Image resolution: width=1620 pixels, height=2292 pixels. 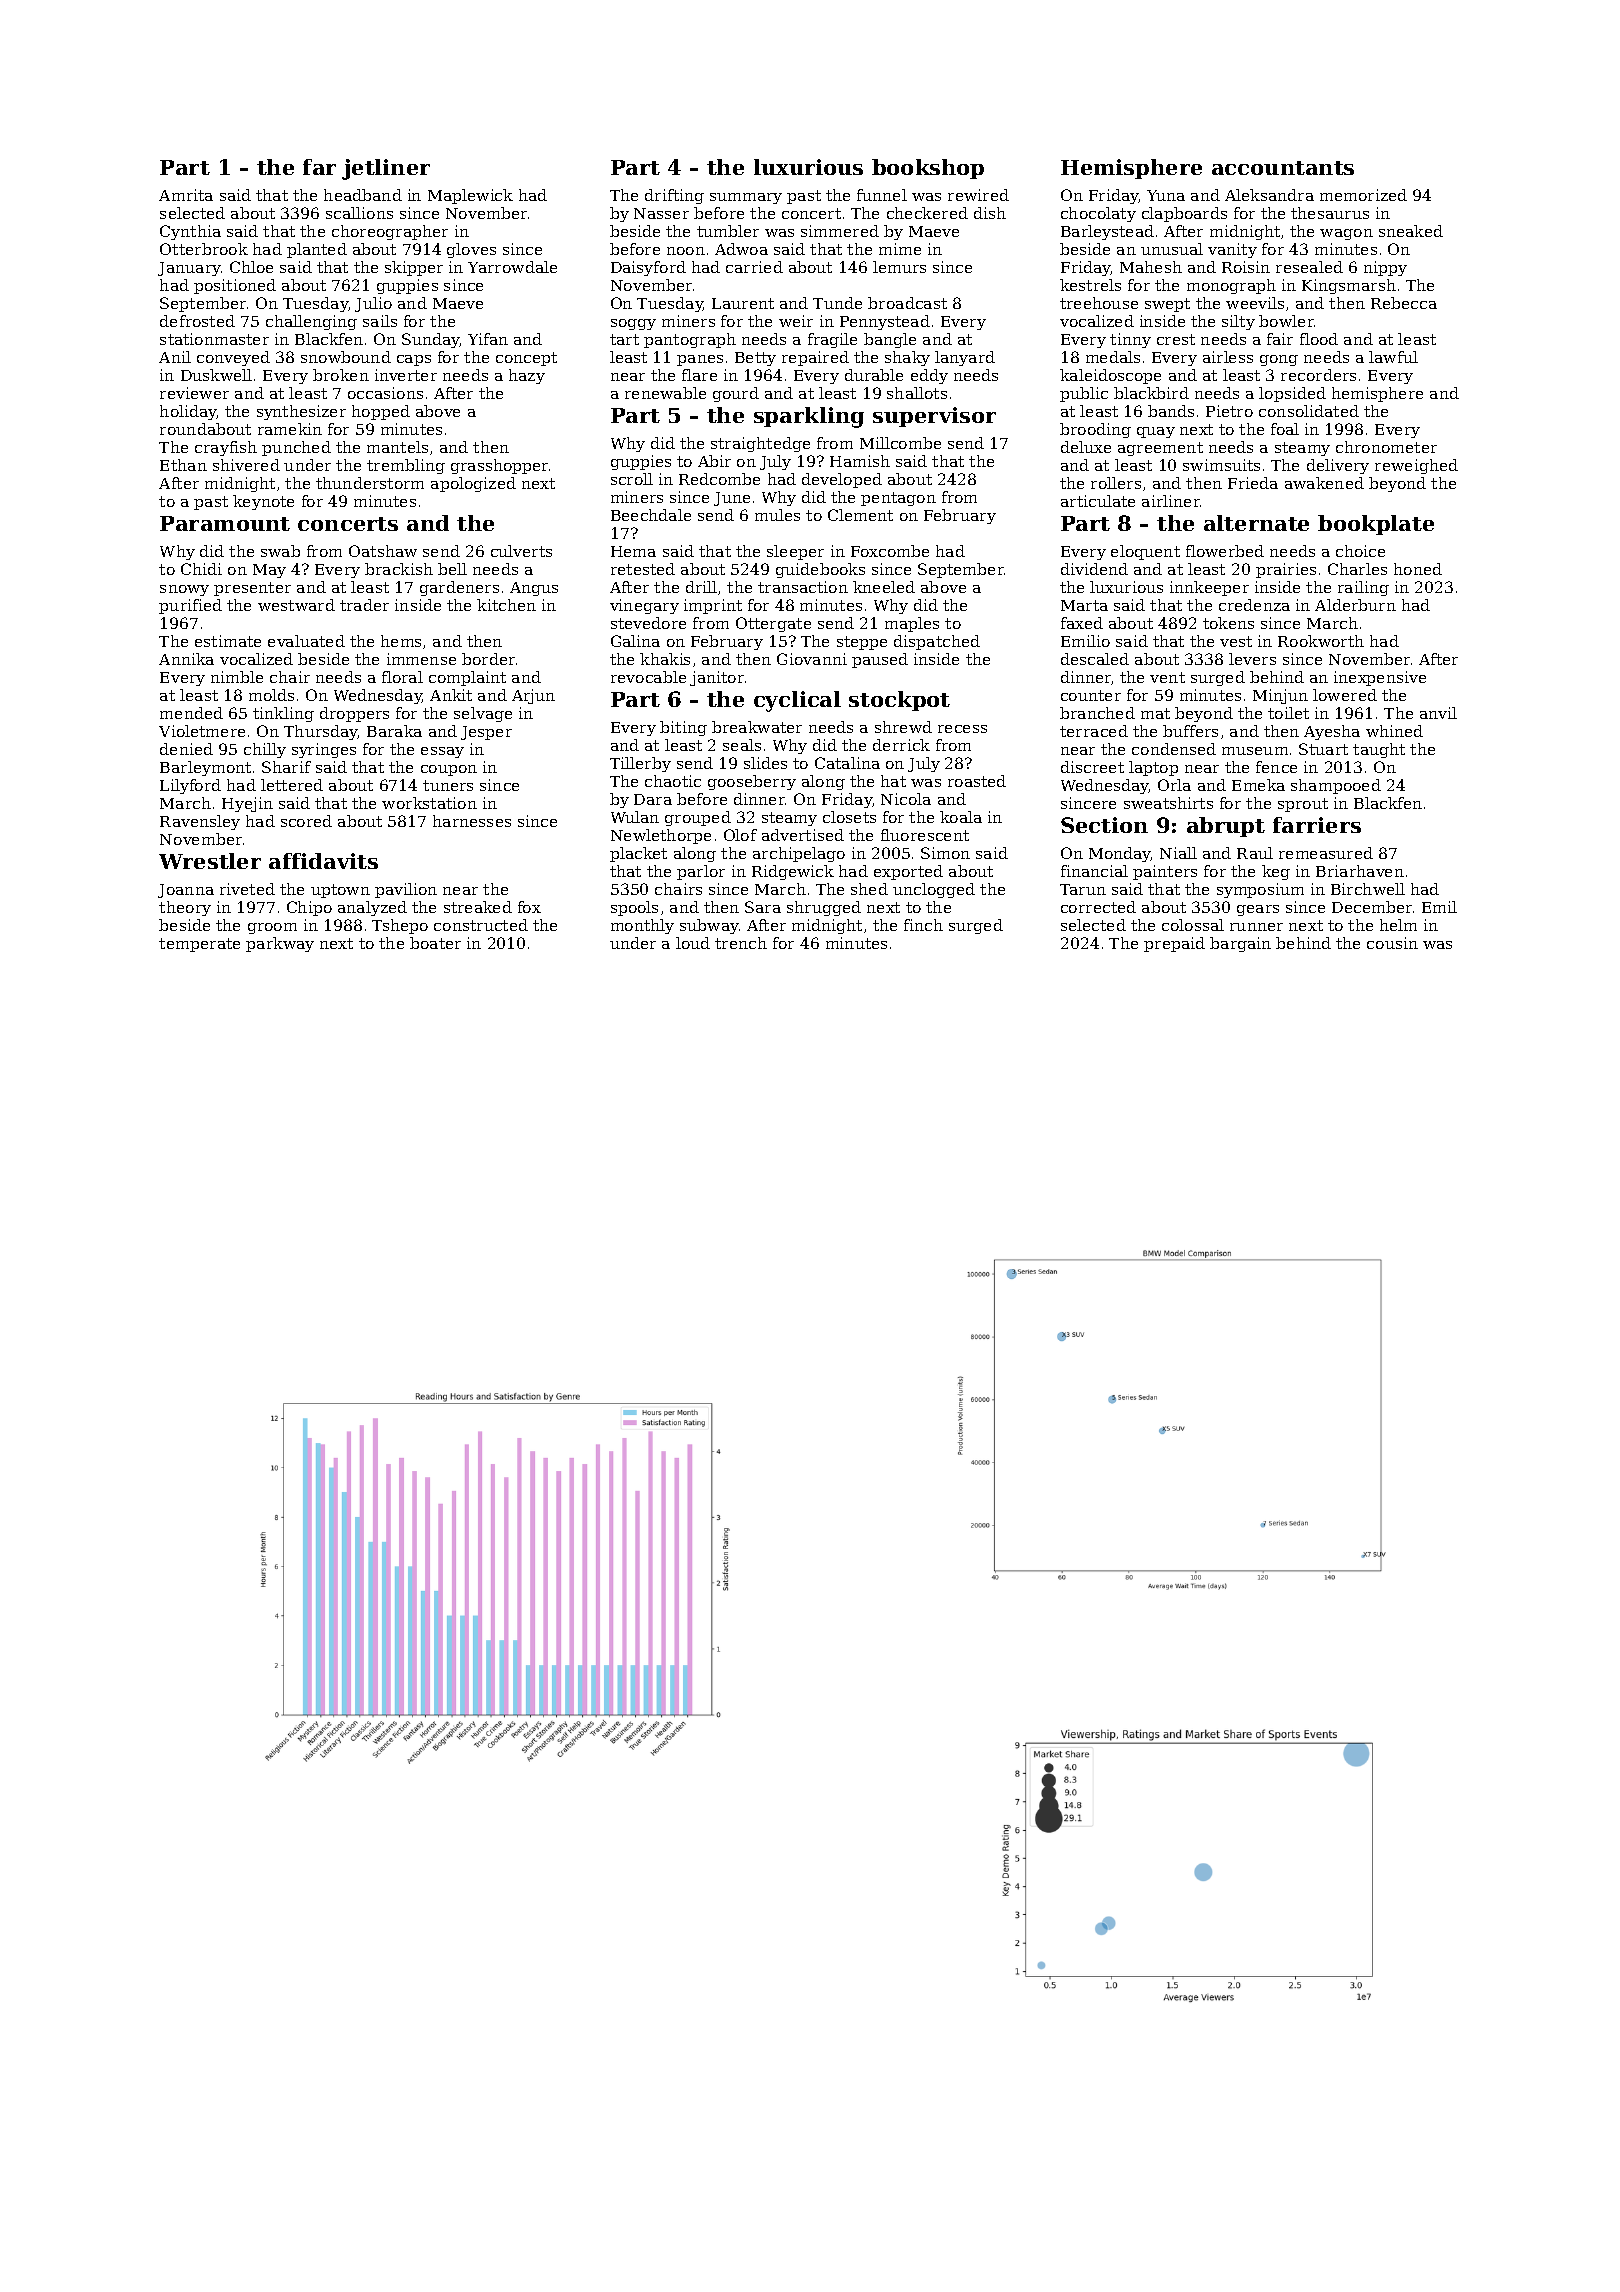 What do you see at coordinates (1385, 268) in the screenshot?
I see `nippy` at bounding box center [1385, 268].
